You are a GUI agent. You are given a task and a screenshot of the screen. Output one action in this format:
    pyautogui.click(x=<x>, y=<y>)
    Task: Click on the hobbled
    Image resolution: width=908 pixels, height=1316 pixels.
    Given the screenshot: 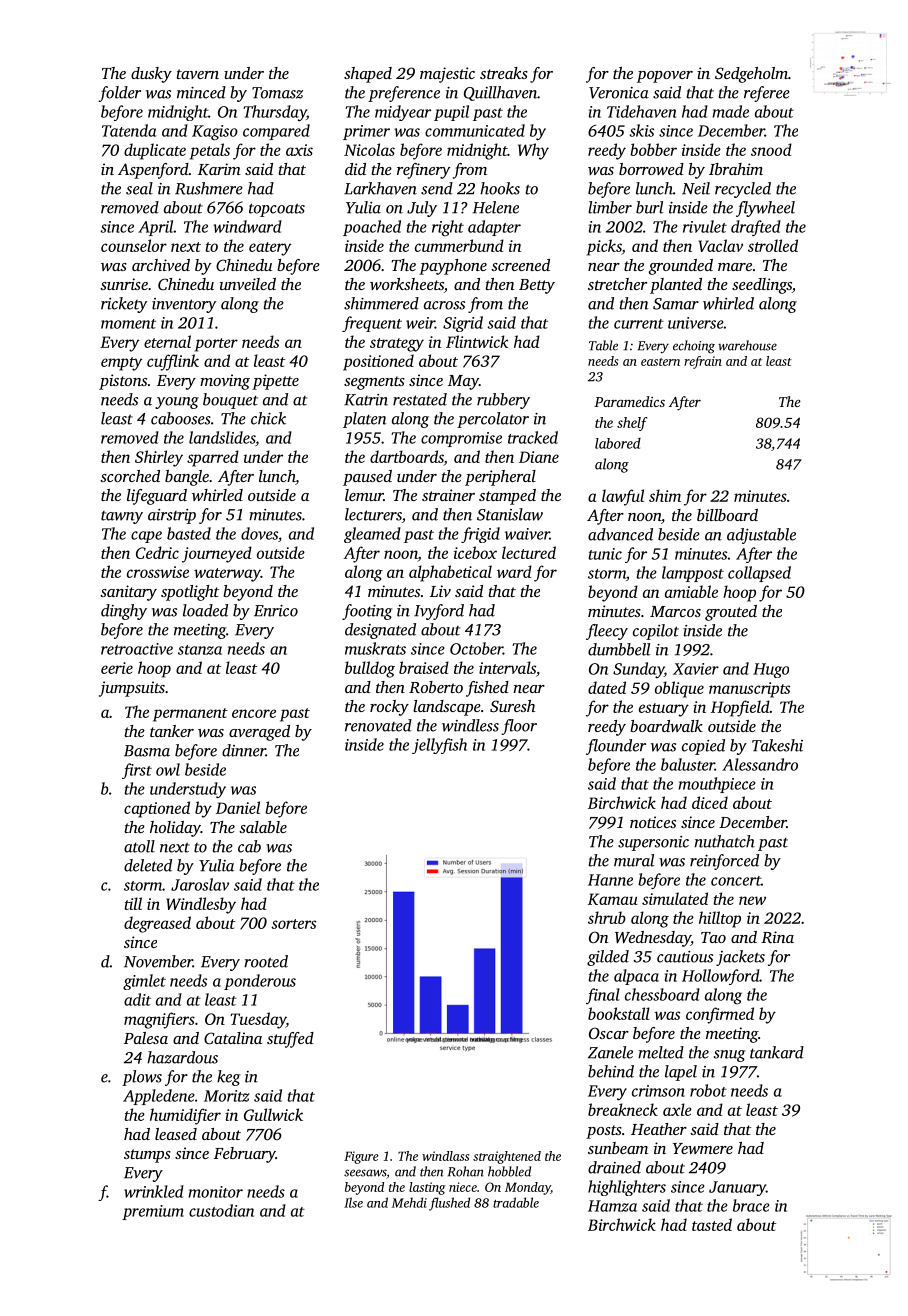 What is the action you would take?
    pyautogui.click(x=509, y=1171)
